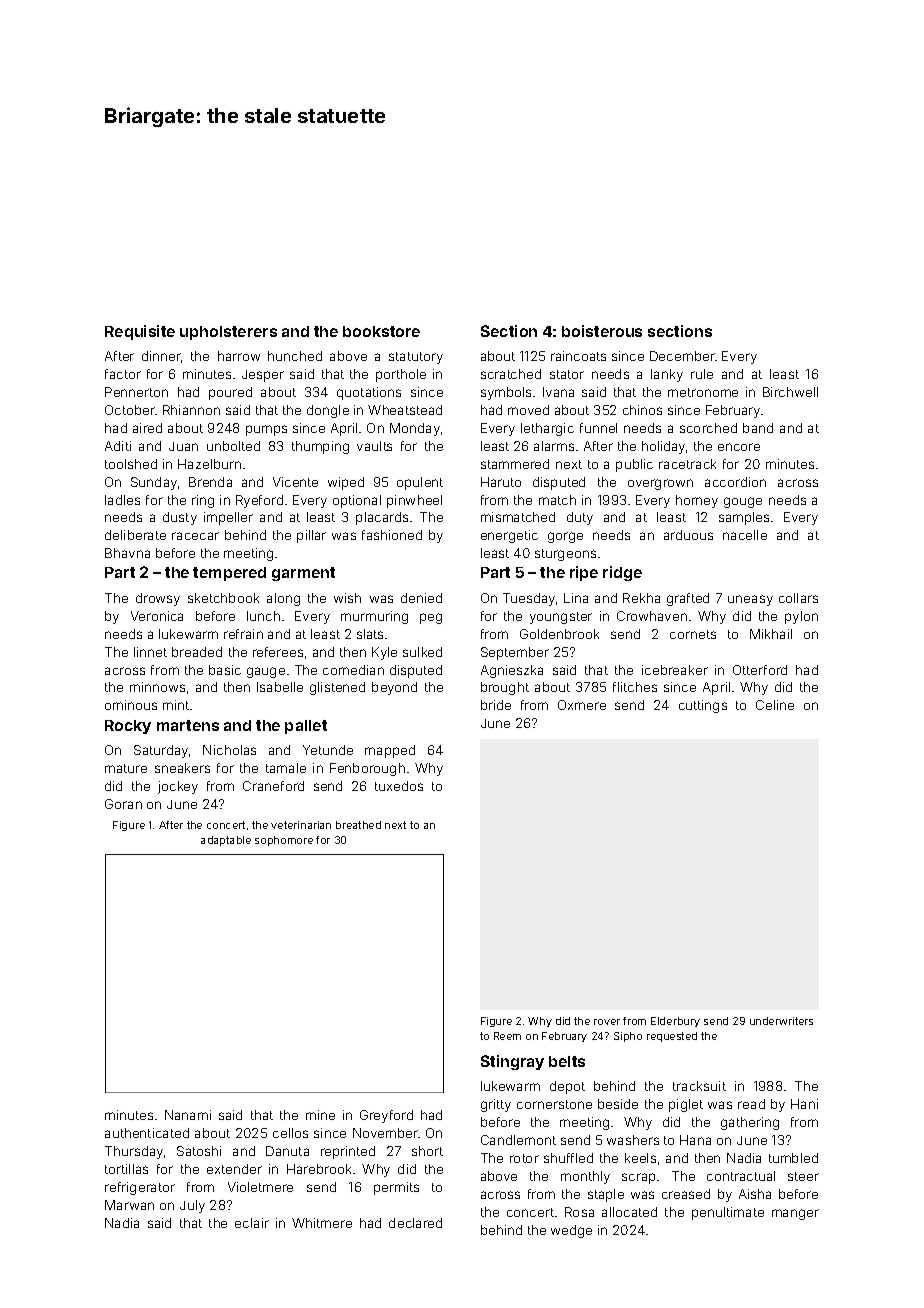  What do you see at coordinates (223, 598) in the screenshot?
I see `sketchbook` at bounding box center [223, 598].
